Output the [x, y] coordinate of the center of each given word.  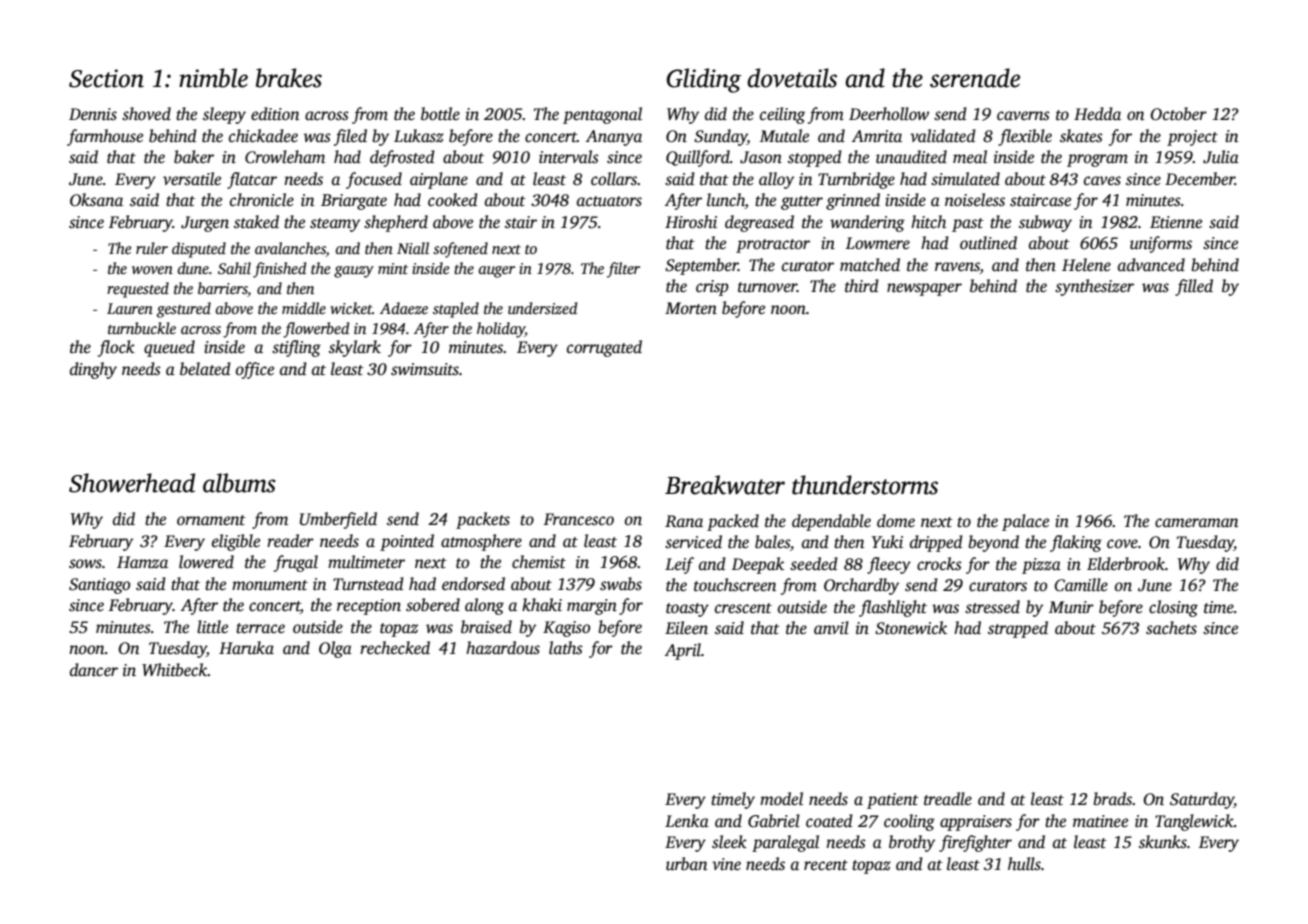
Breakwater [725, 485]
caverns [1023, 116]
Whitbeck [174, 670]
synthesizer [1094, 287]
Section [106, 78]
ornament [211, 520]
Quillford [698, 158]
